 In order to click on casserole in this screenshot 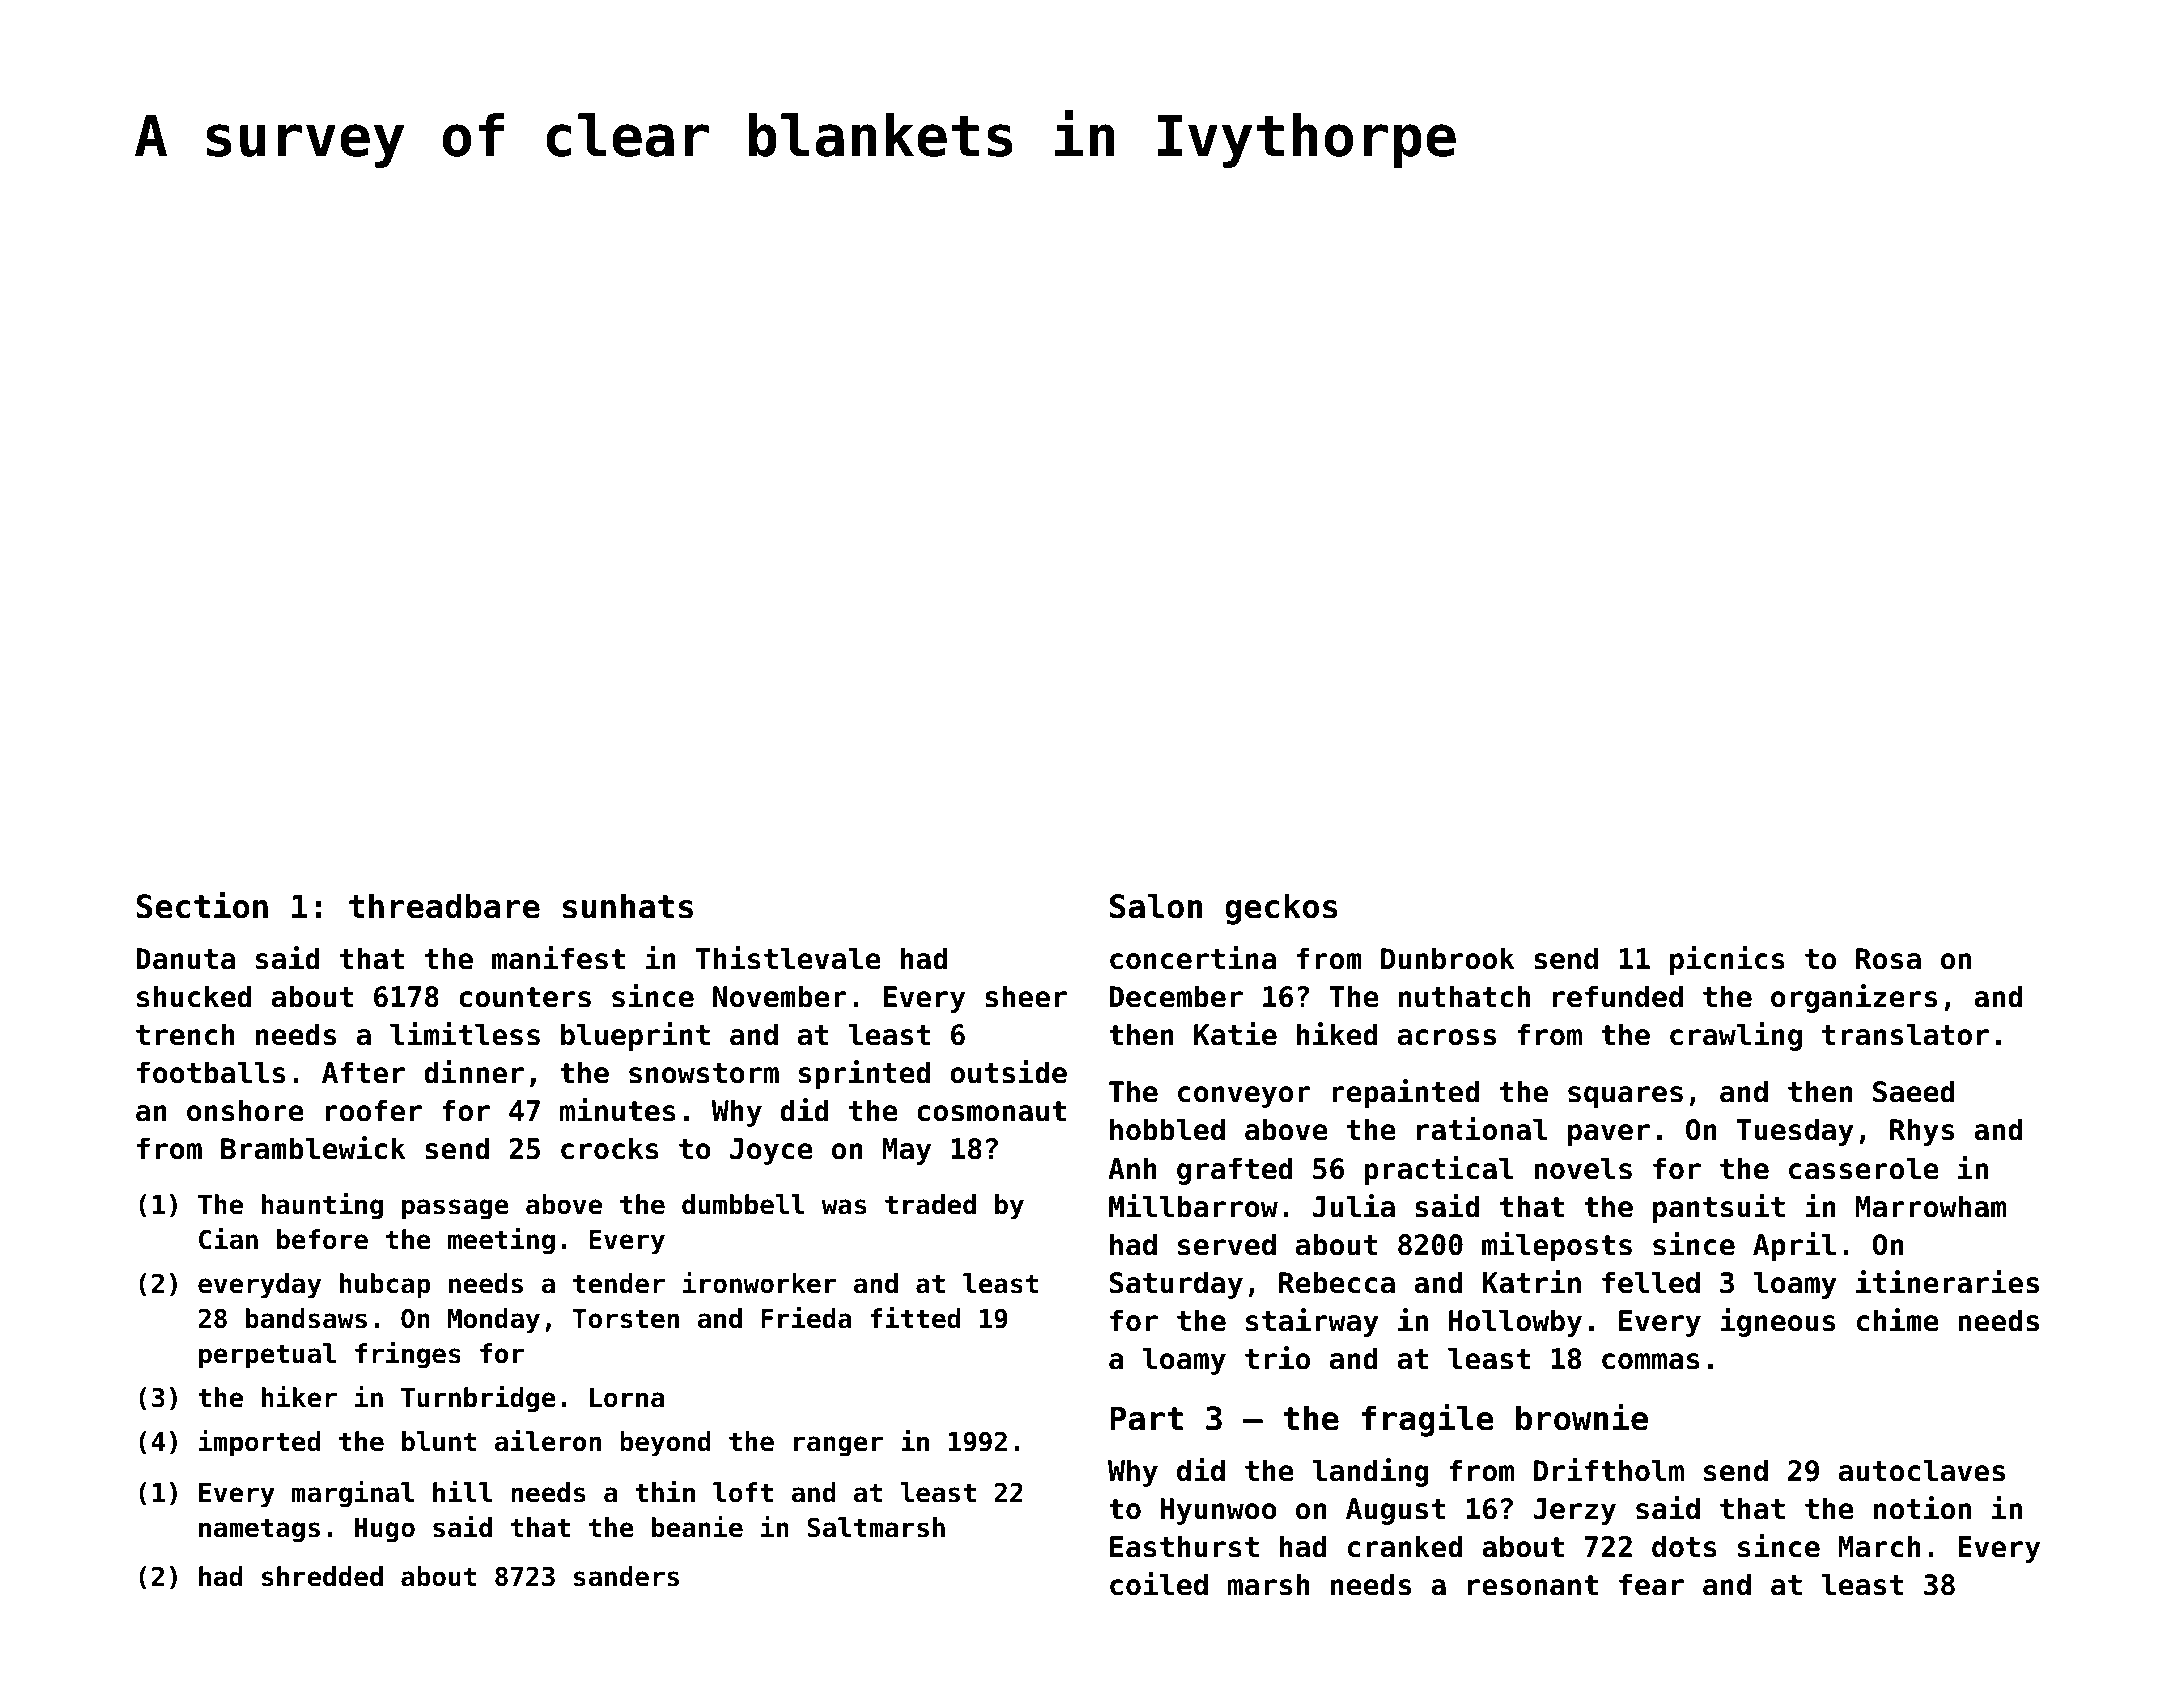, I will do `click(1864, 1168)`.
